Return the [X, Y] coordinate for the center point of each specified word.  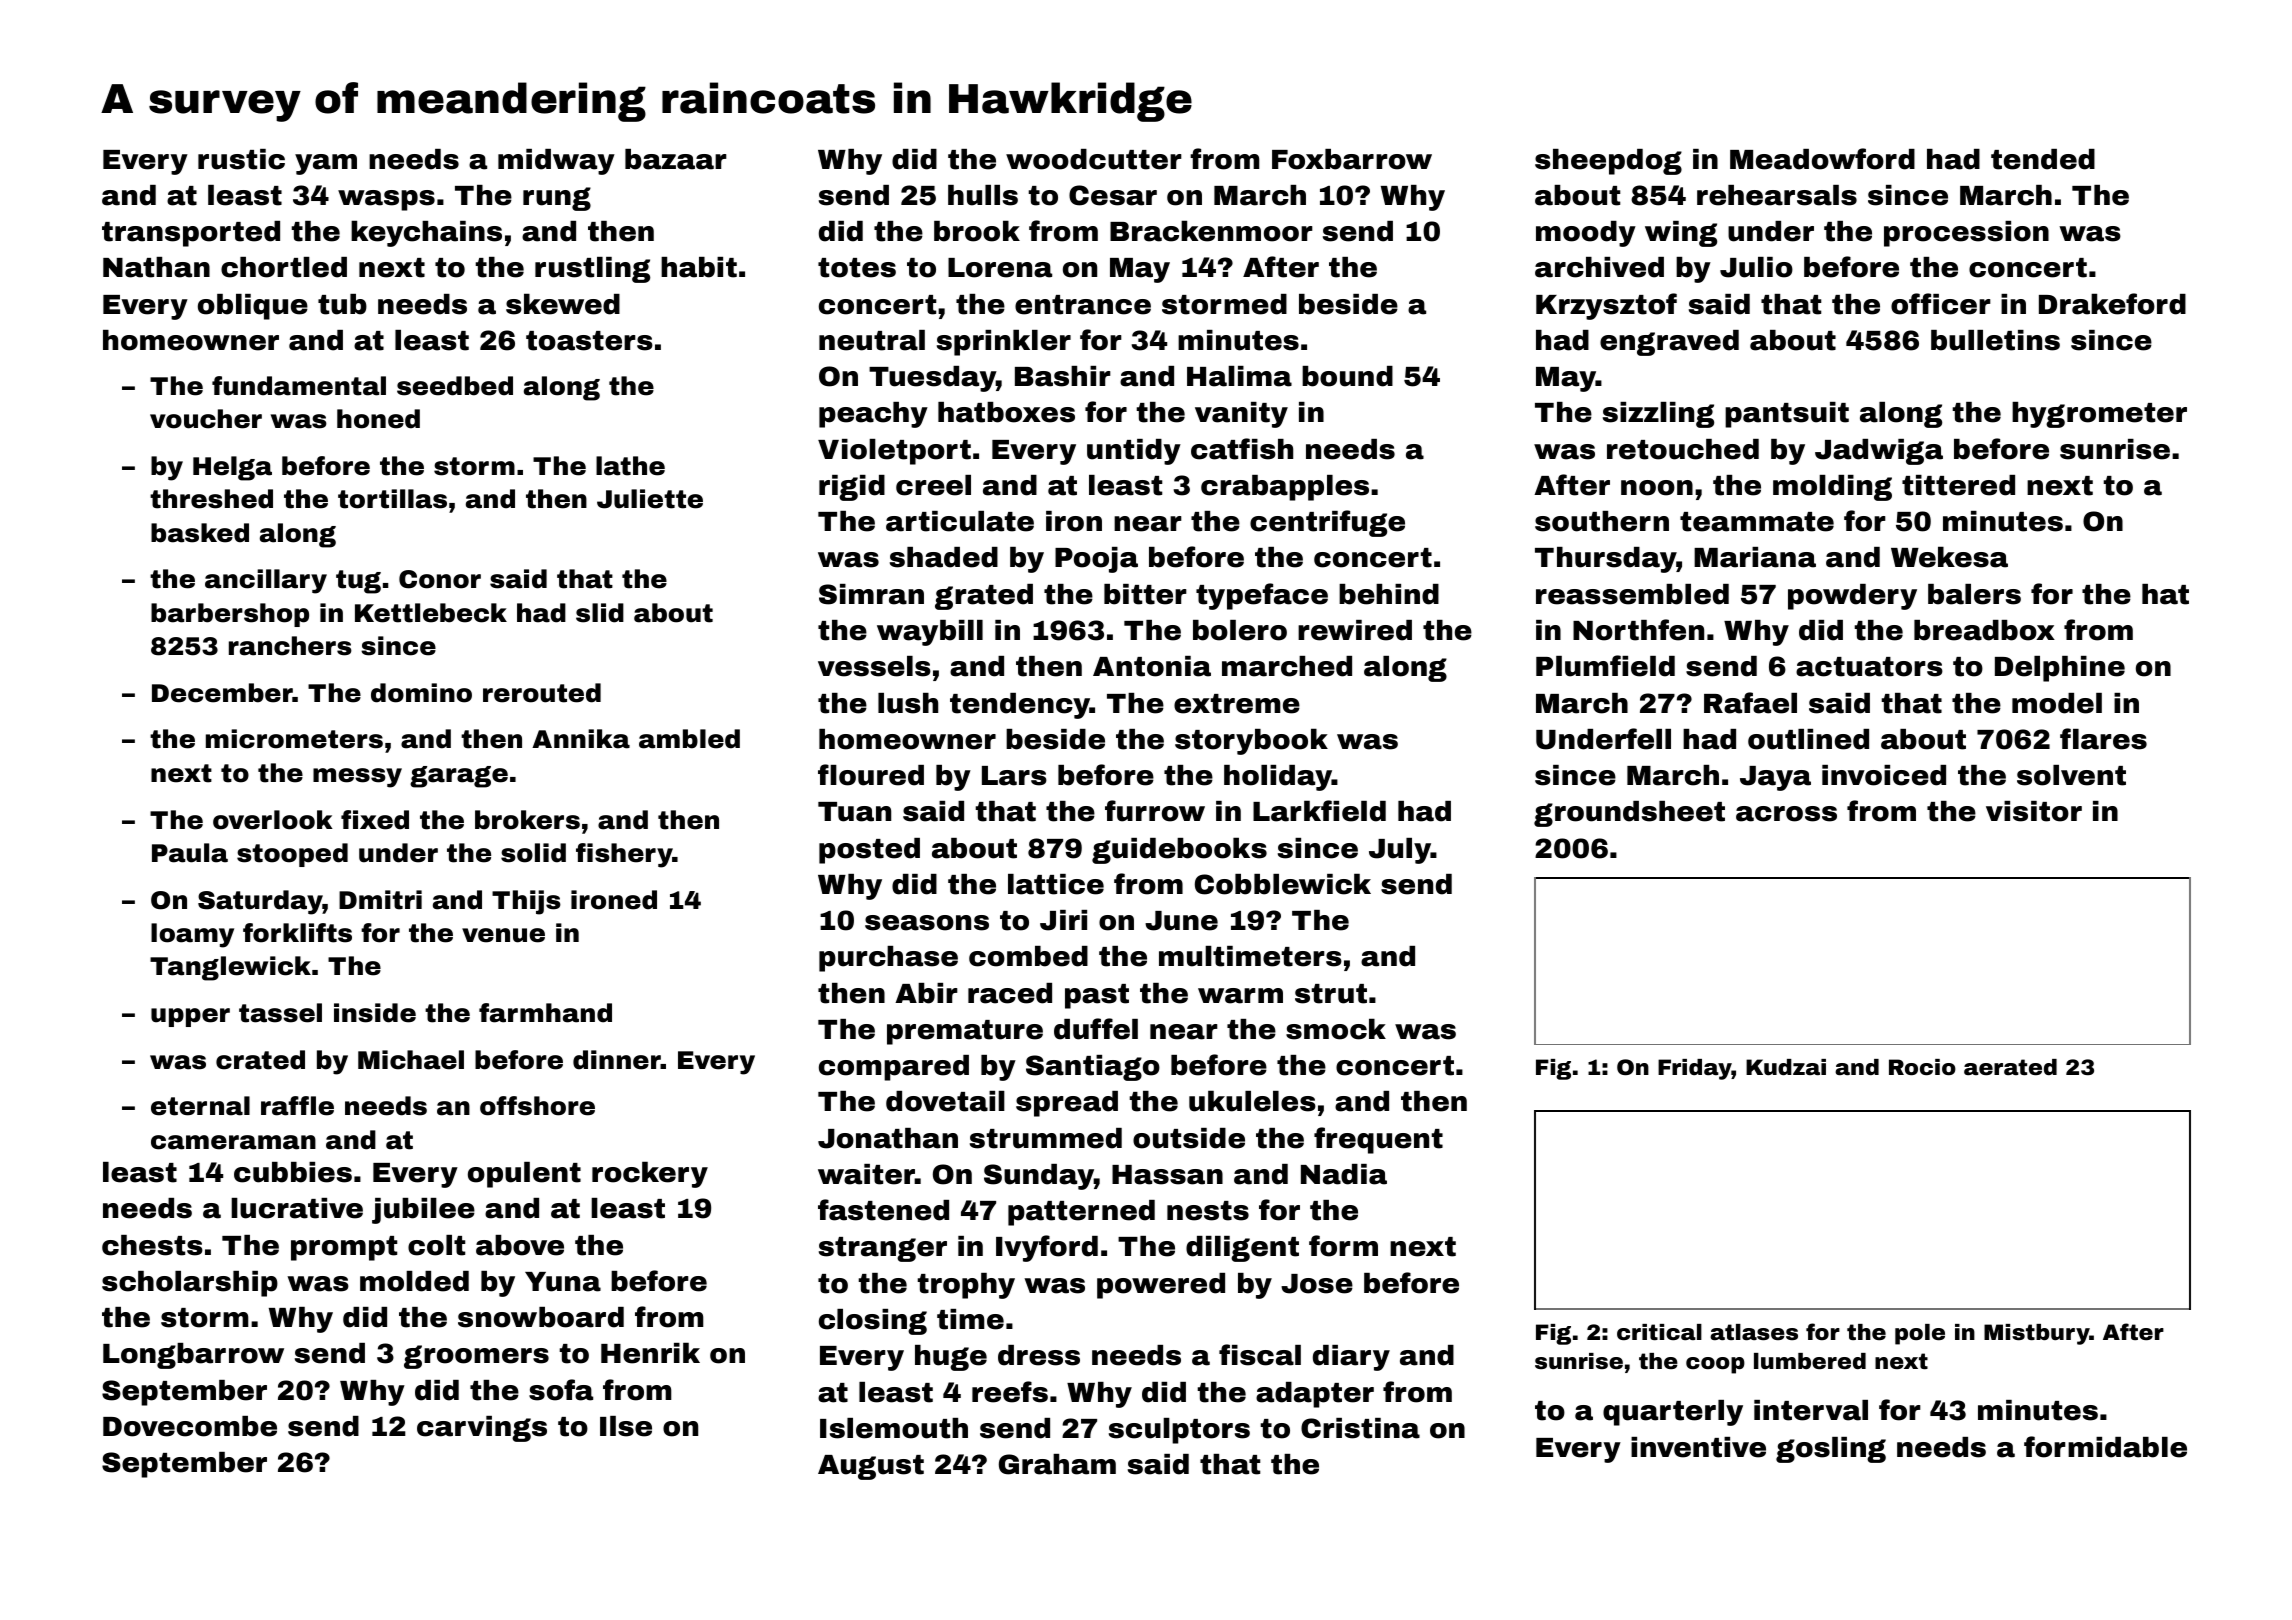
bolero [1240, 630]
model [2057, 703]
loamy [192, 935]
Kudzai [1786, 1067]
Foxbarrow [1352, 159]
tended [2043, 159]
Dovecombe [190, 1426]
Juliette [650, 499]
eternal [200, 1106]
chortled [284, 267]
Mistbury [2037, 1334]
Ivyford [1047, 1248]
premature [965, 1032]
